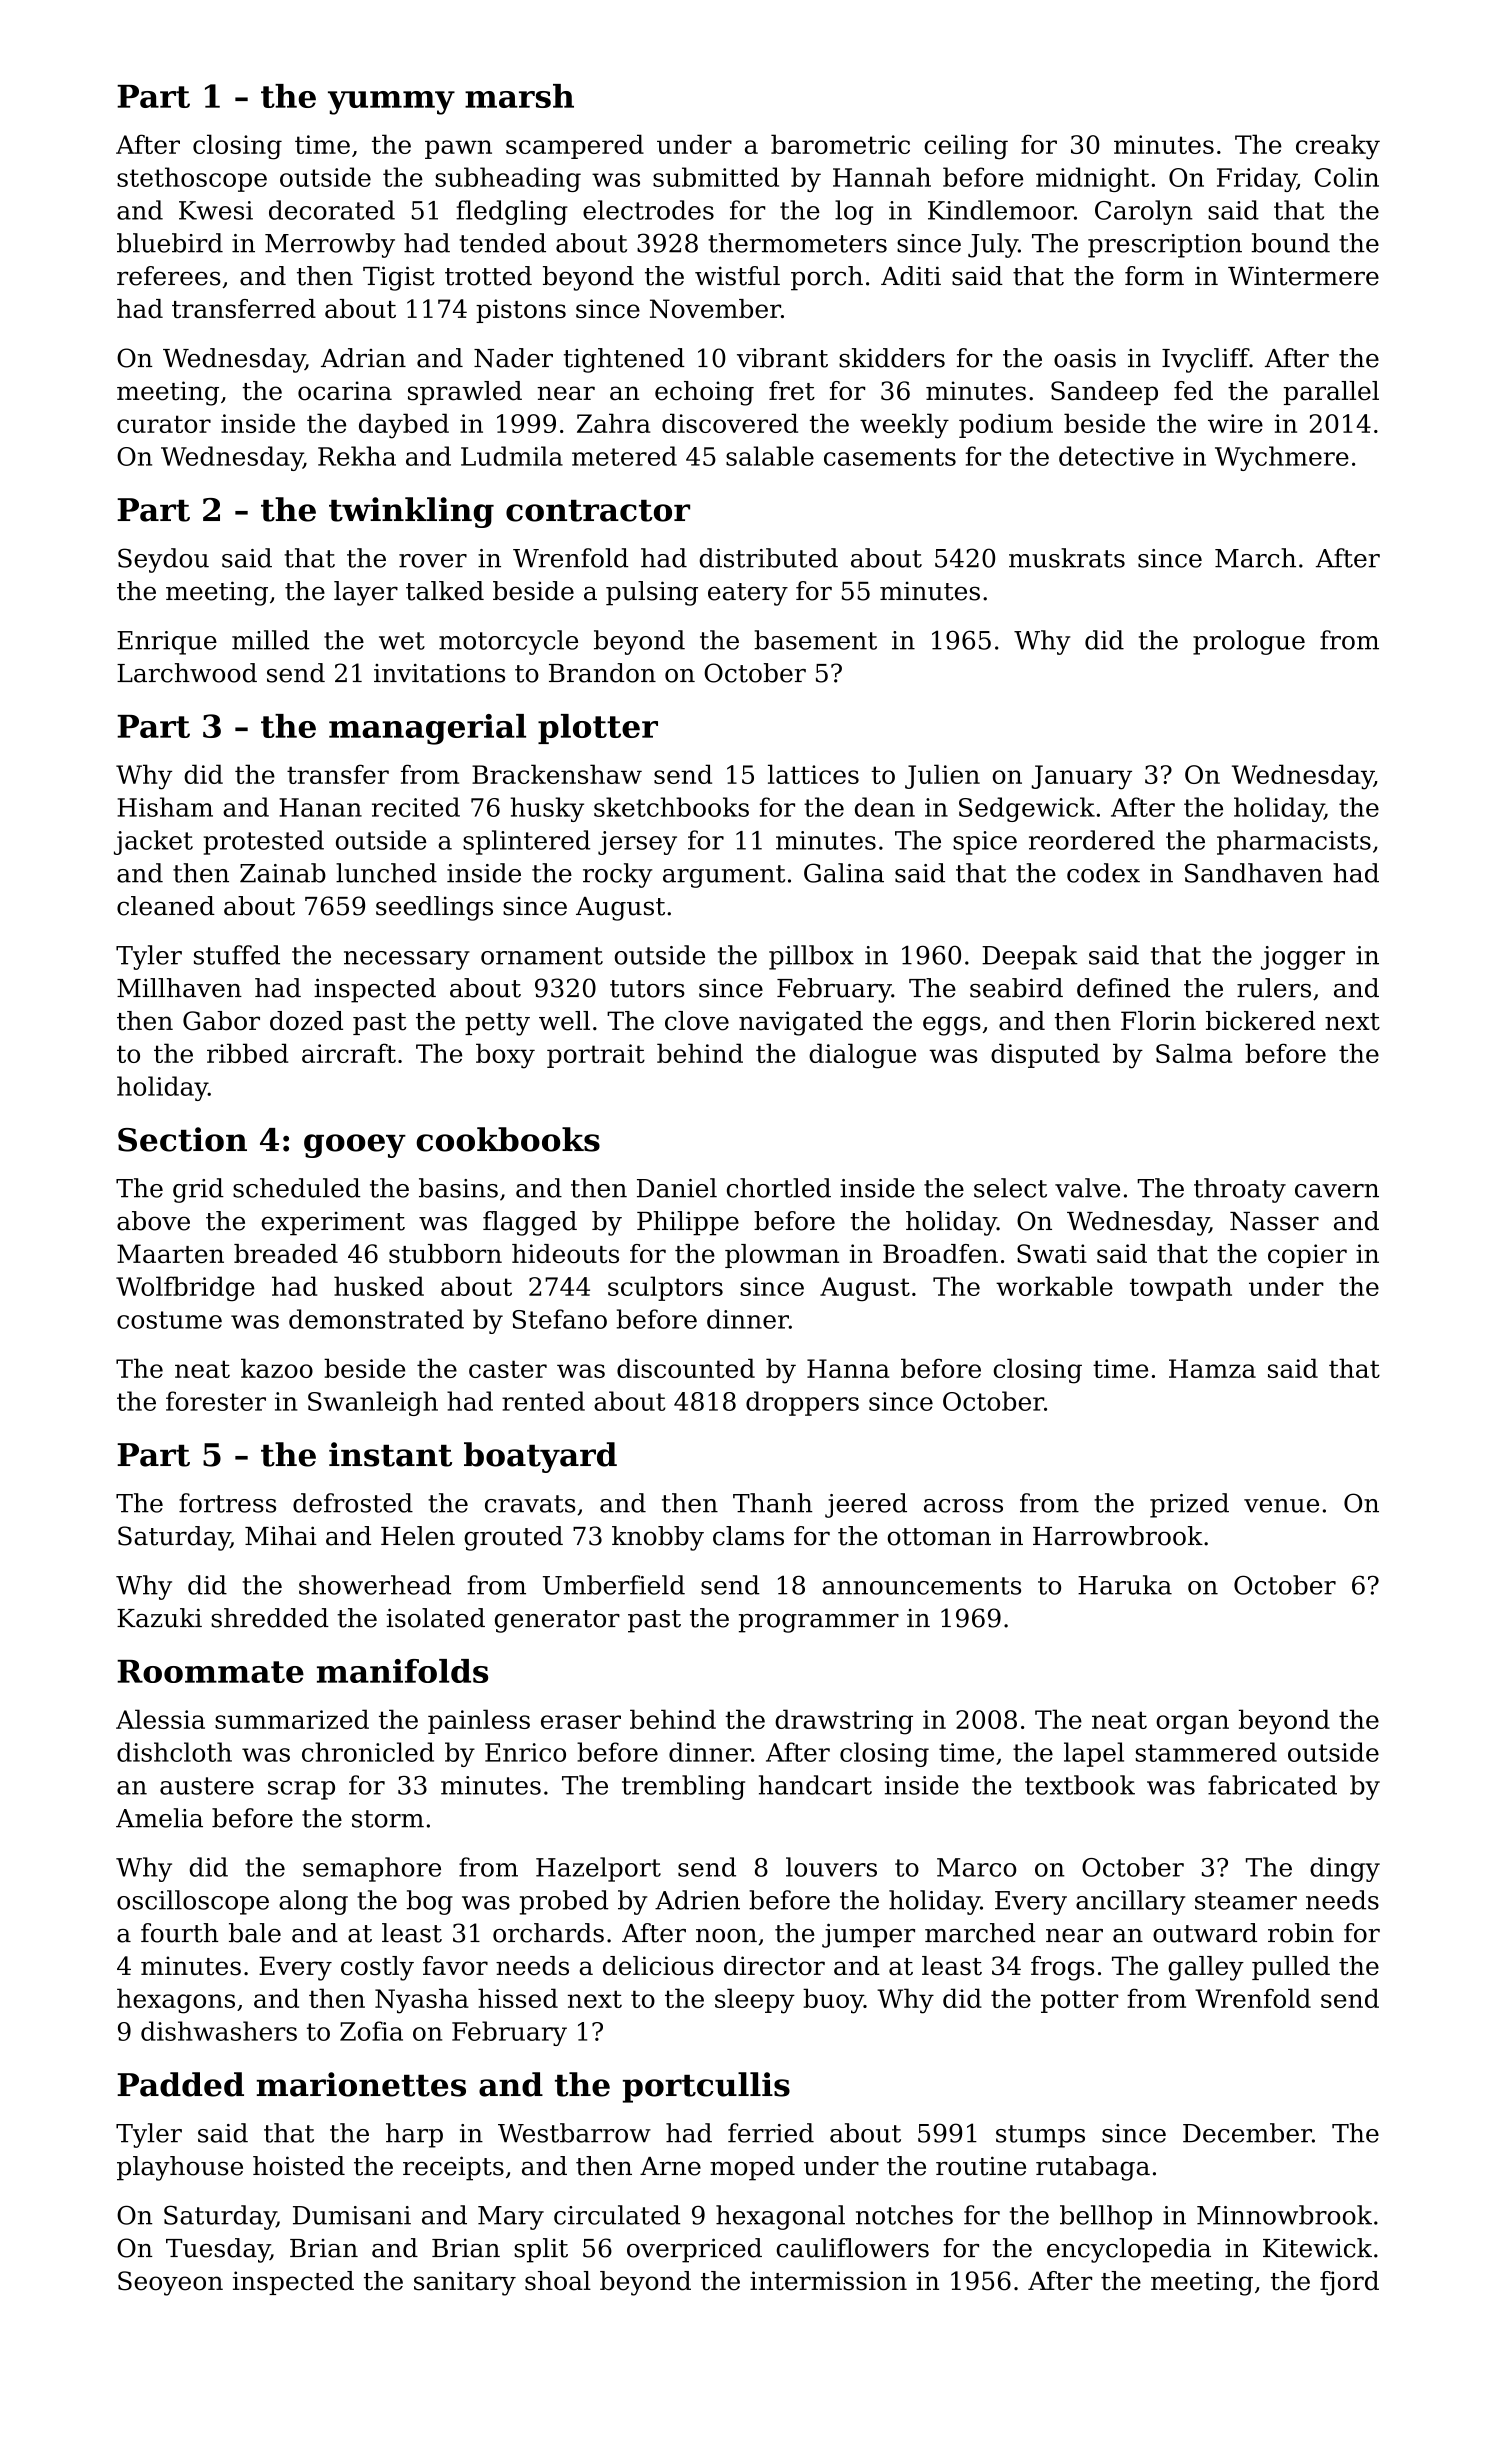 The height and width of the document is (2464, 1496). Describe the element at coordinates (1206, 1752) in the document. I see `stammered` at that location.
